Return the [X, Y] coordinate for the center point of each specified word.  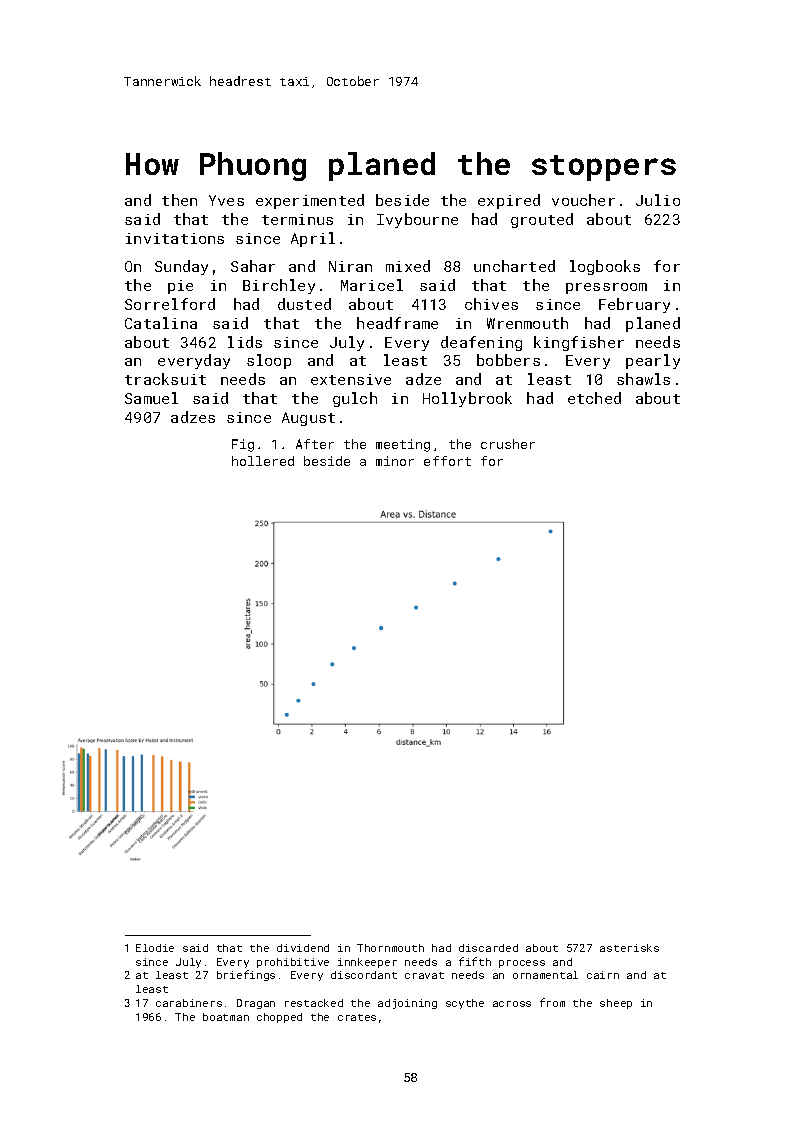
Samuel [151, 398]
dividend [303, 948]
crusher [508, 444]
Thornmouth [390, 948]
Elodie [155, 948]
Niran [350, 266]
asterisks [629, 948]
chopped [279, 1018]
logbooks [605, 267]
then [179, 200]
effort [447, 461]
